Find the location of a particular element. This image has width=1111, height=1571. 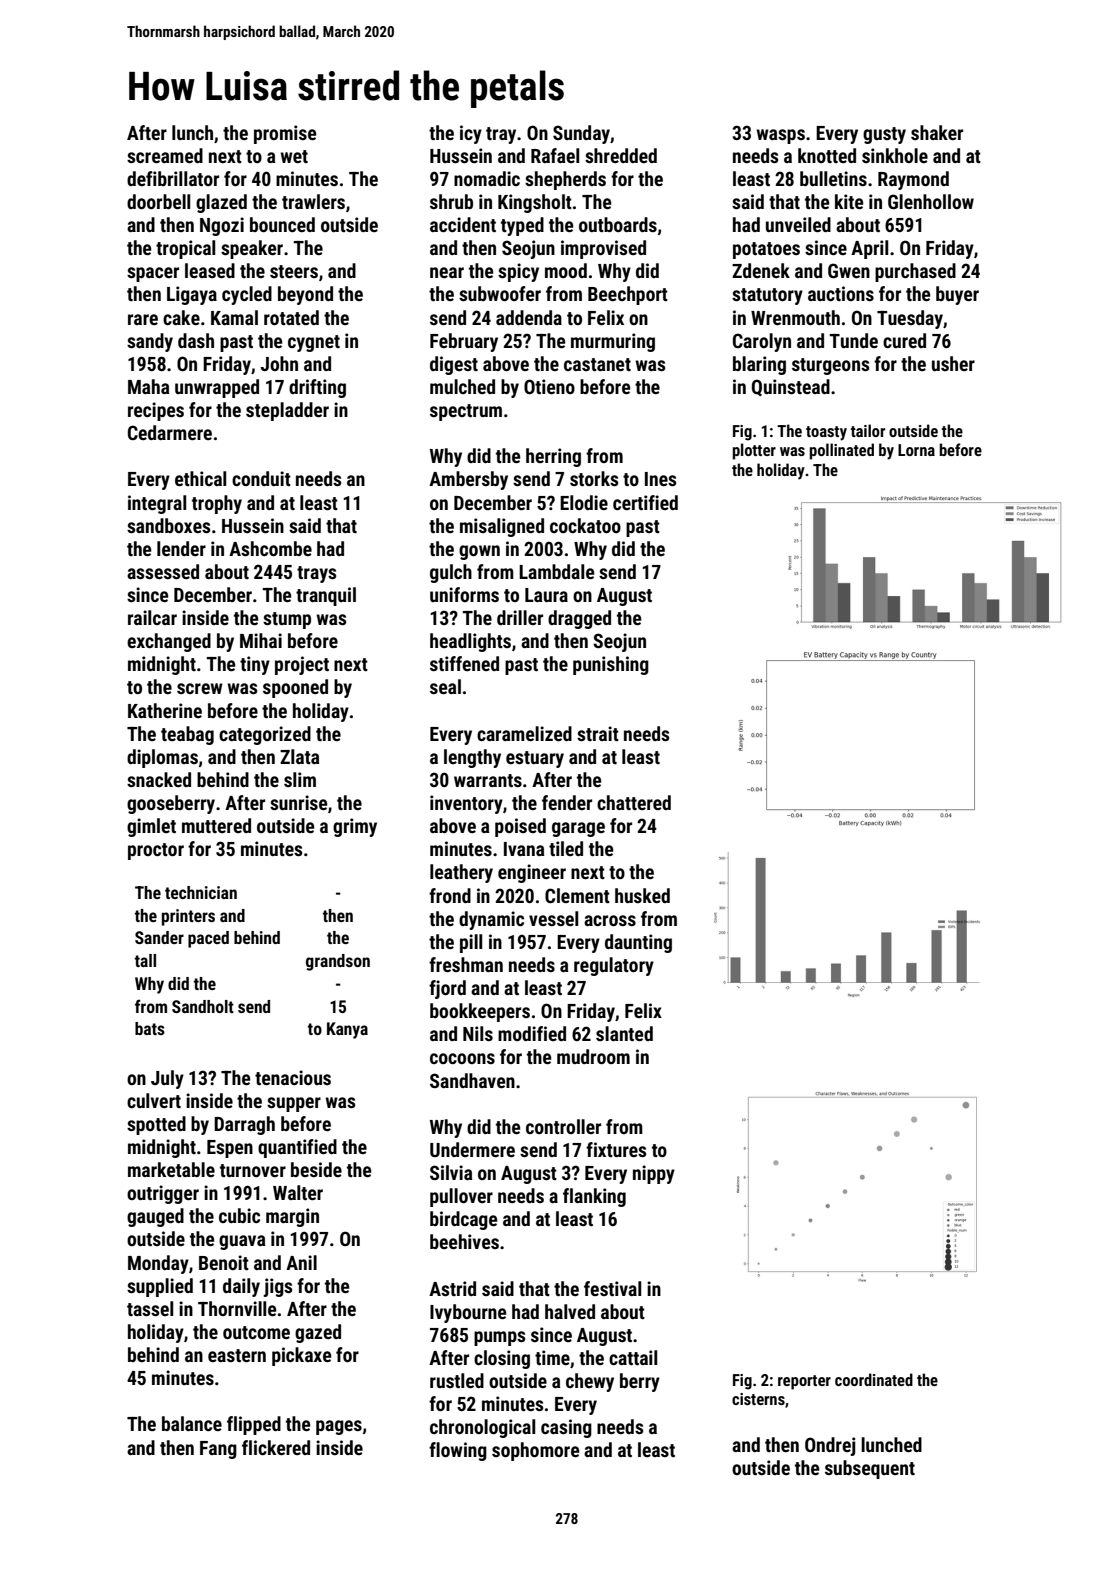

grimy is located at coordinates (355, 827).
